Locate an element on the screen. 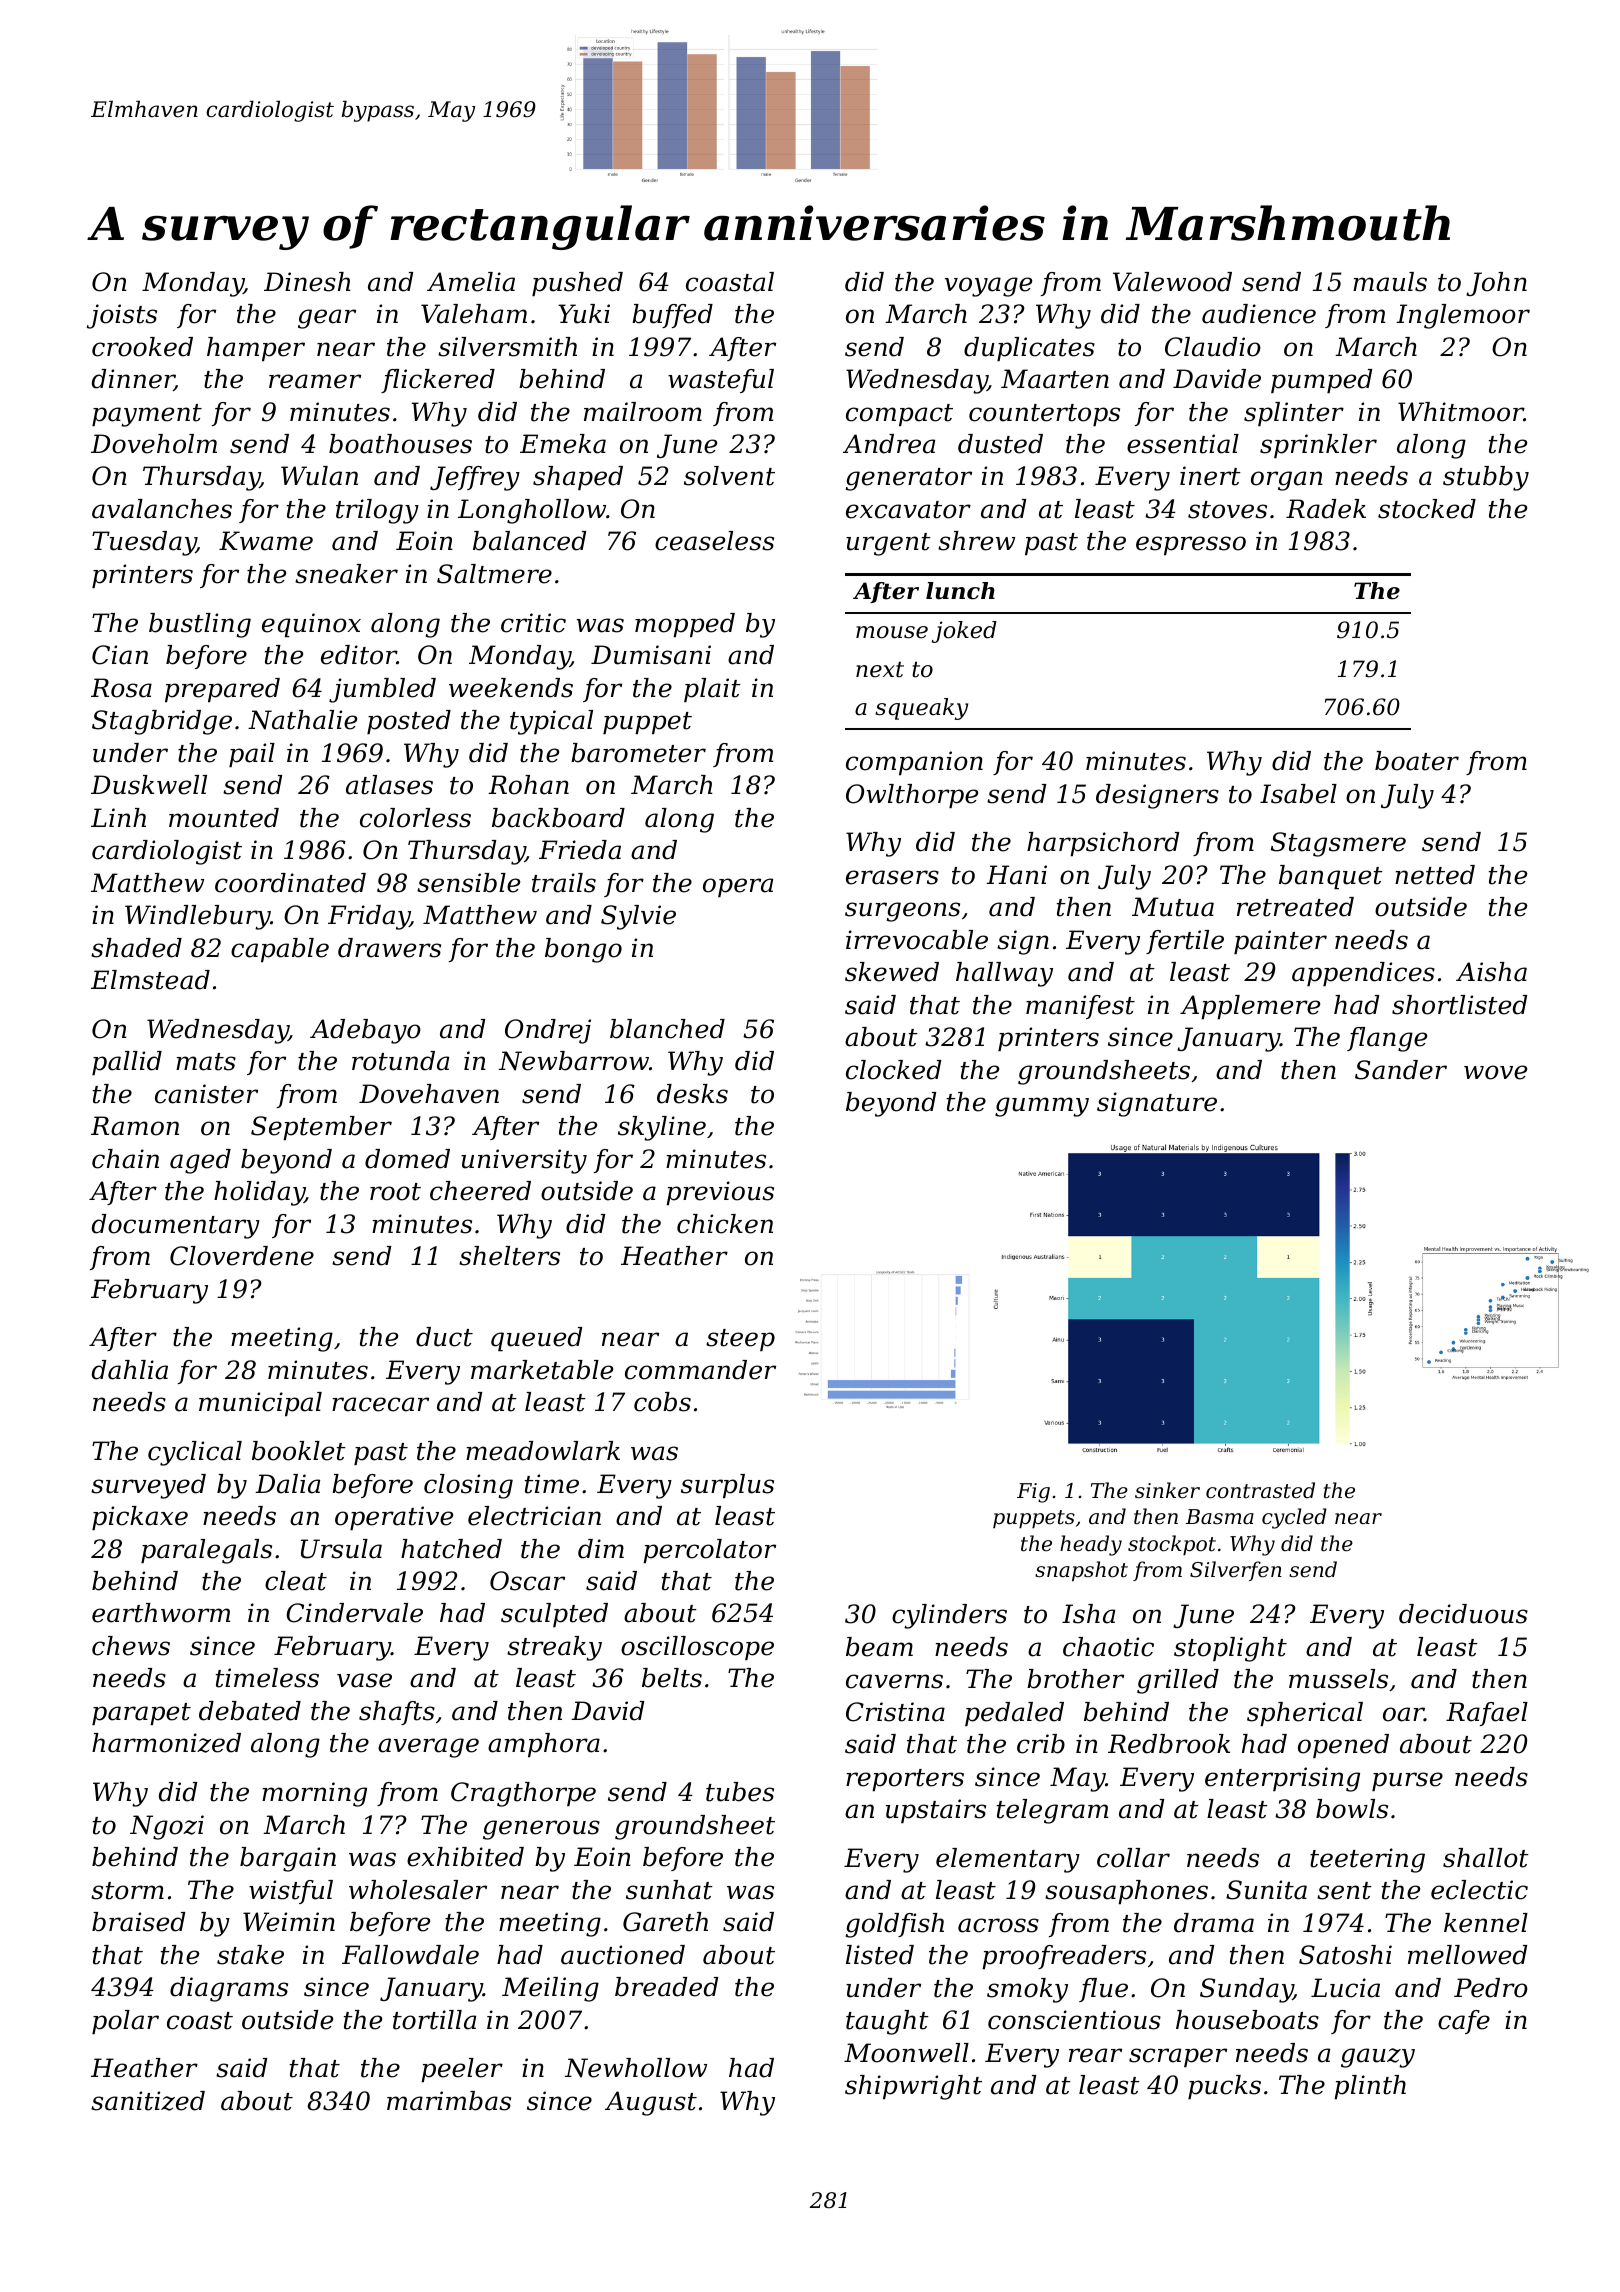 This screenshot has height=2292, width=1620. voyage is located at coordinates (988, 287).
